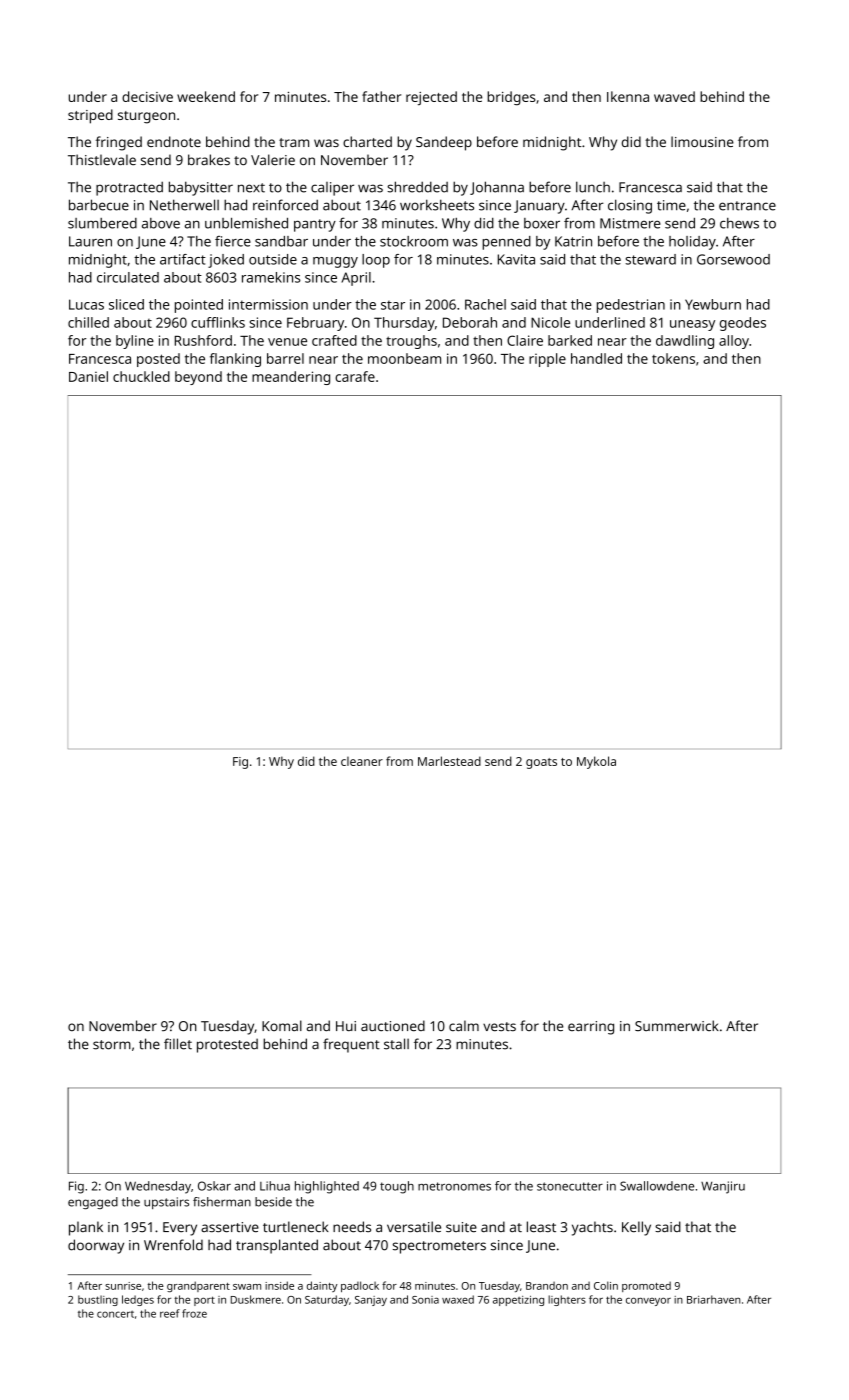  Describe the element at coordinates (158, 1187) in the screenshot. I see `Wednesday` at that location.
